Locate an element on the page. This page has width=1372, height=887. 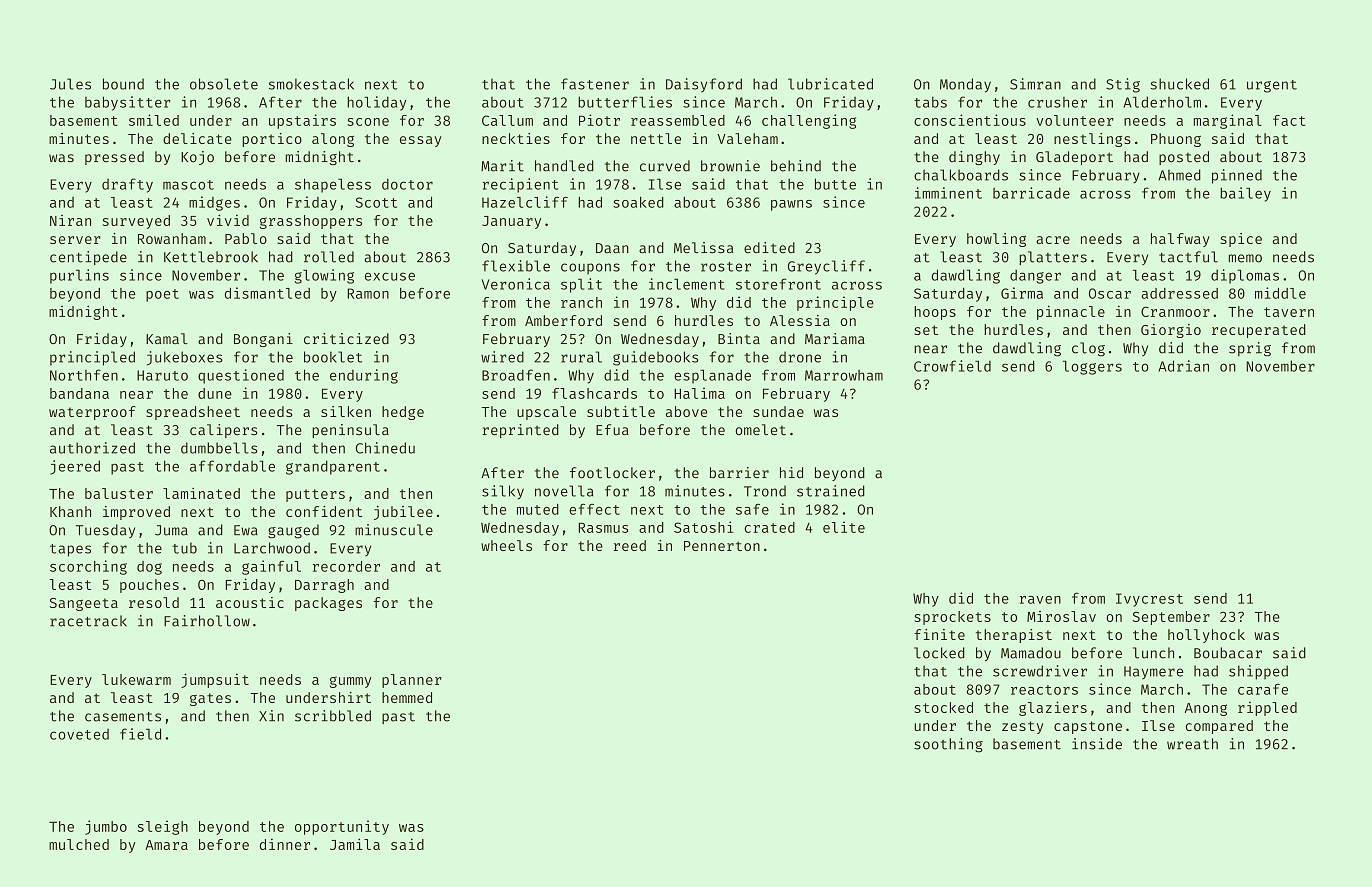
Jamila is located at coordinates (355, 844).
